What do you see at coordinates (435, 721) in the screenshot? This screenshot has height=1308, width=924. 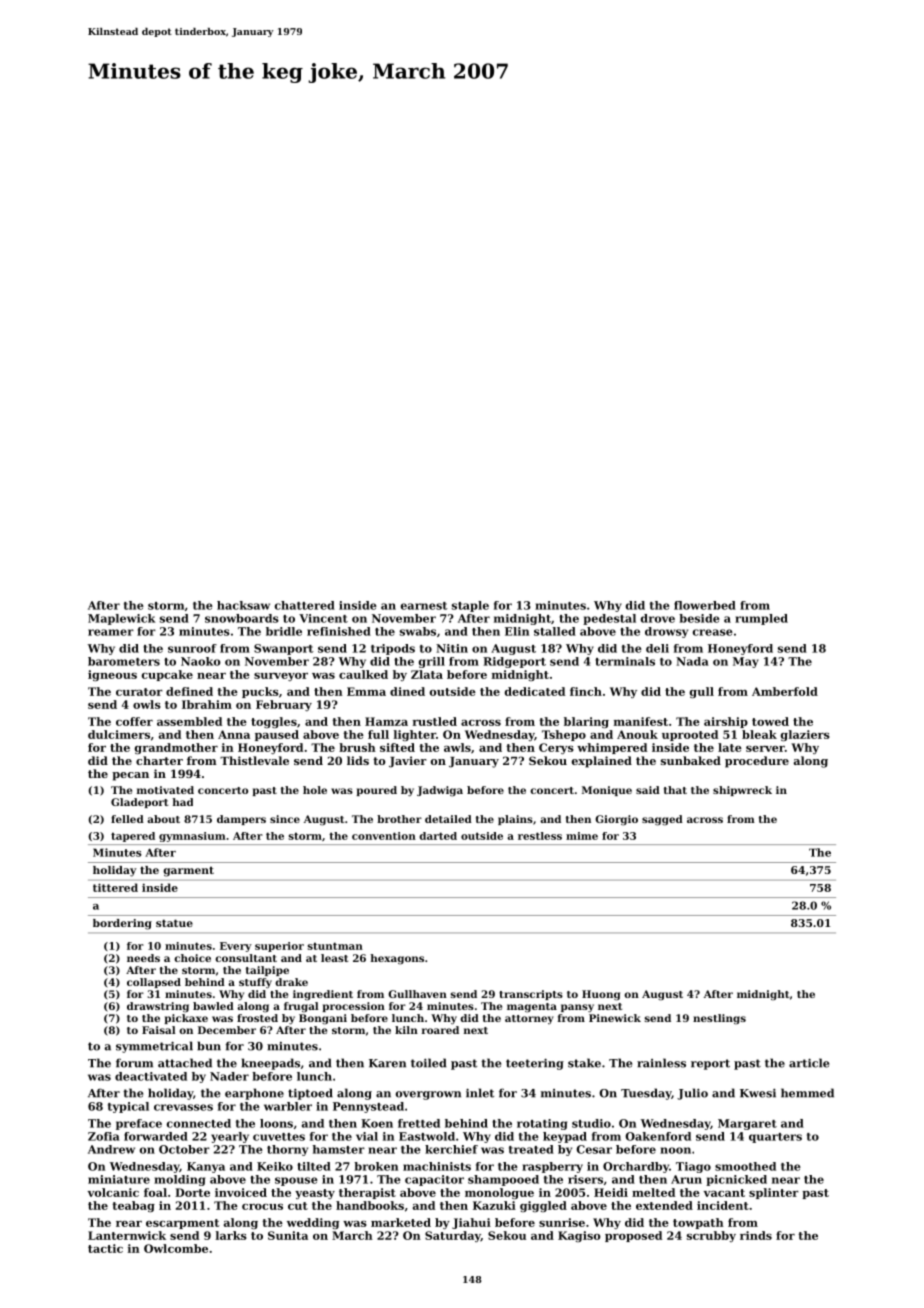 I see `rustled` at bounding box center [435, 721].
